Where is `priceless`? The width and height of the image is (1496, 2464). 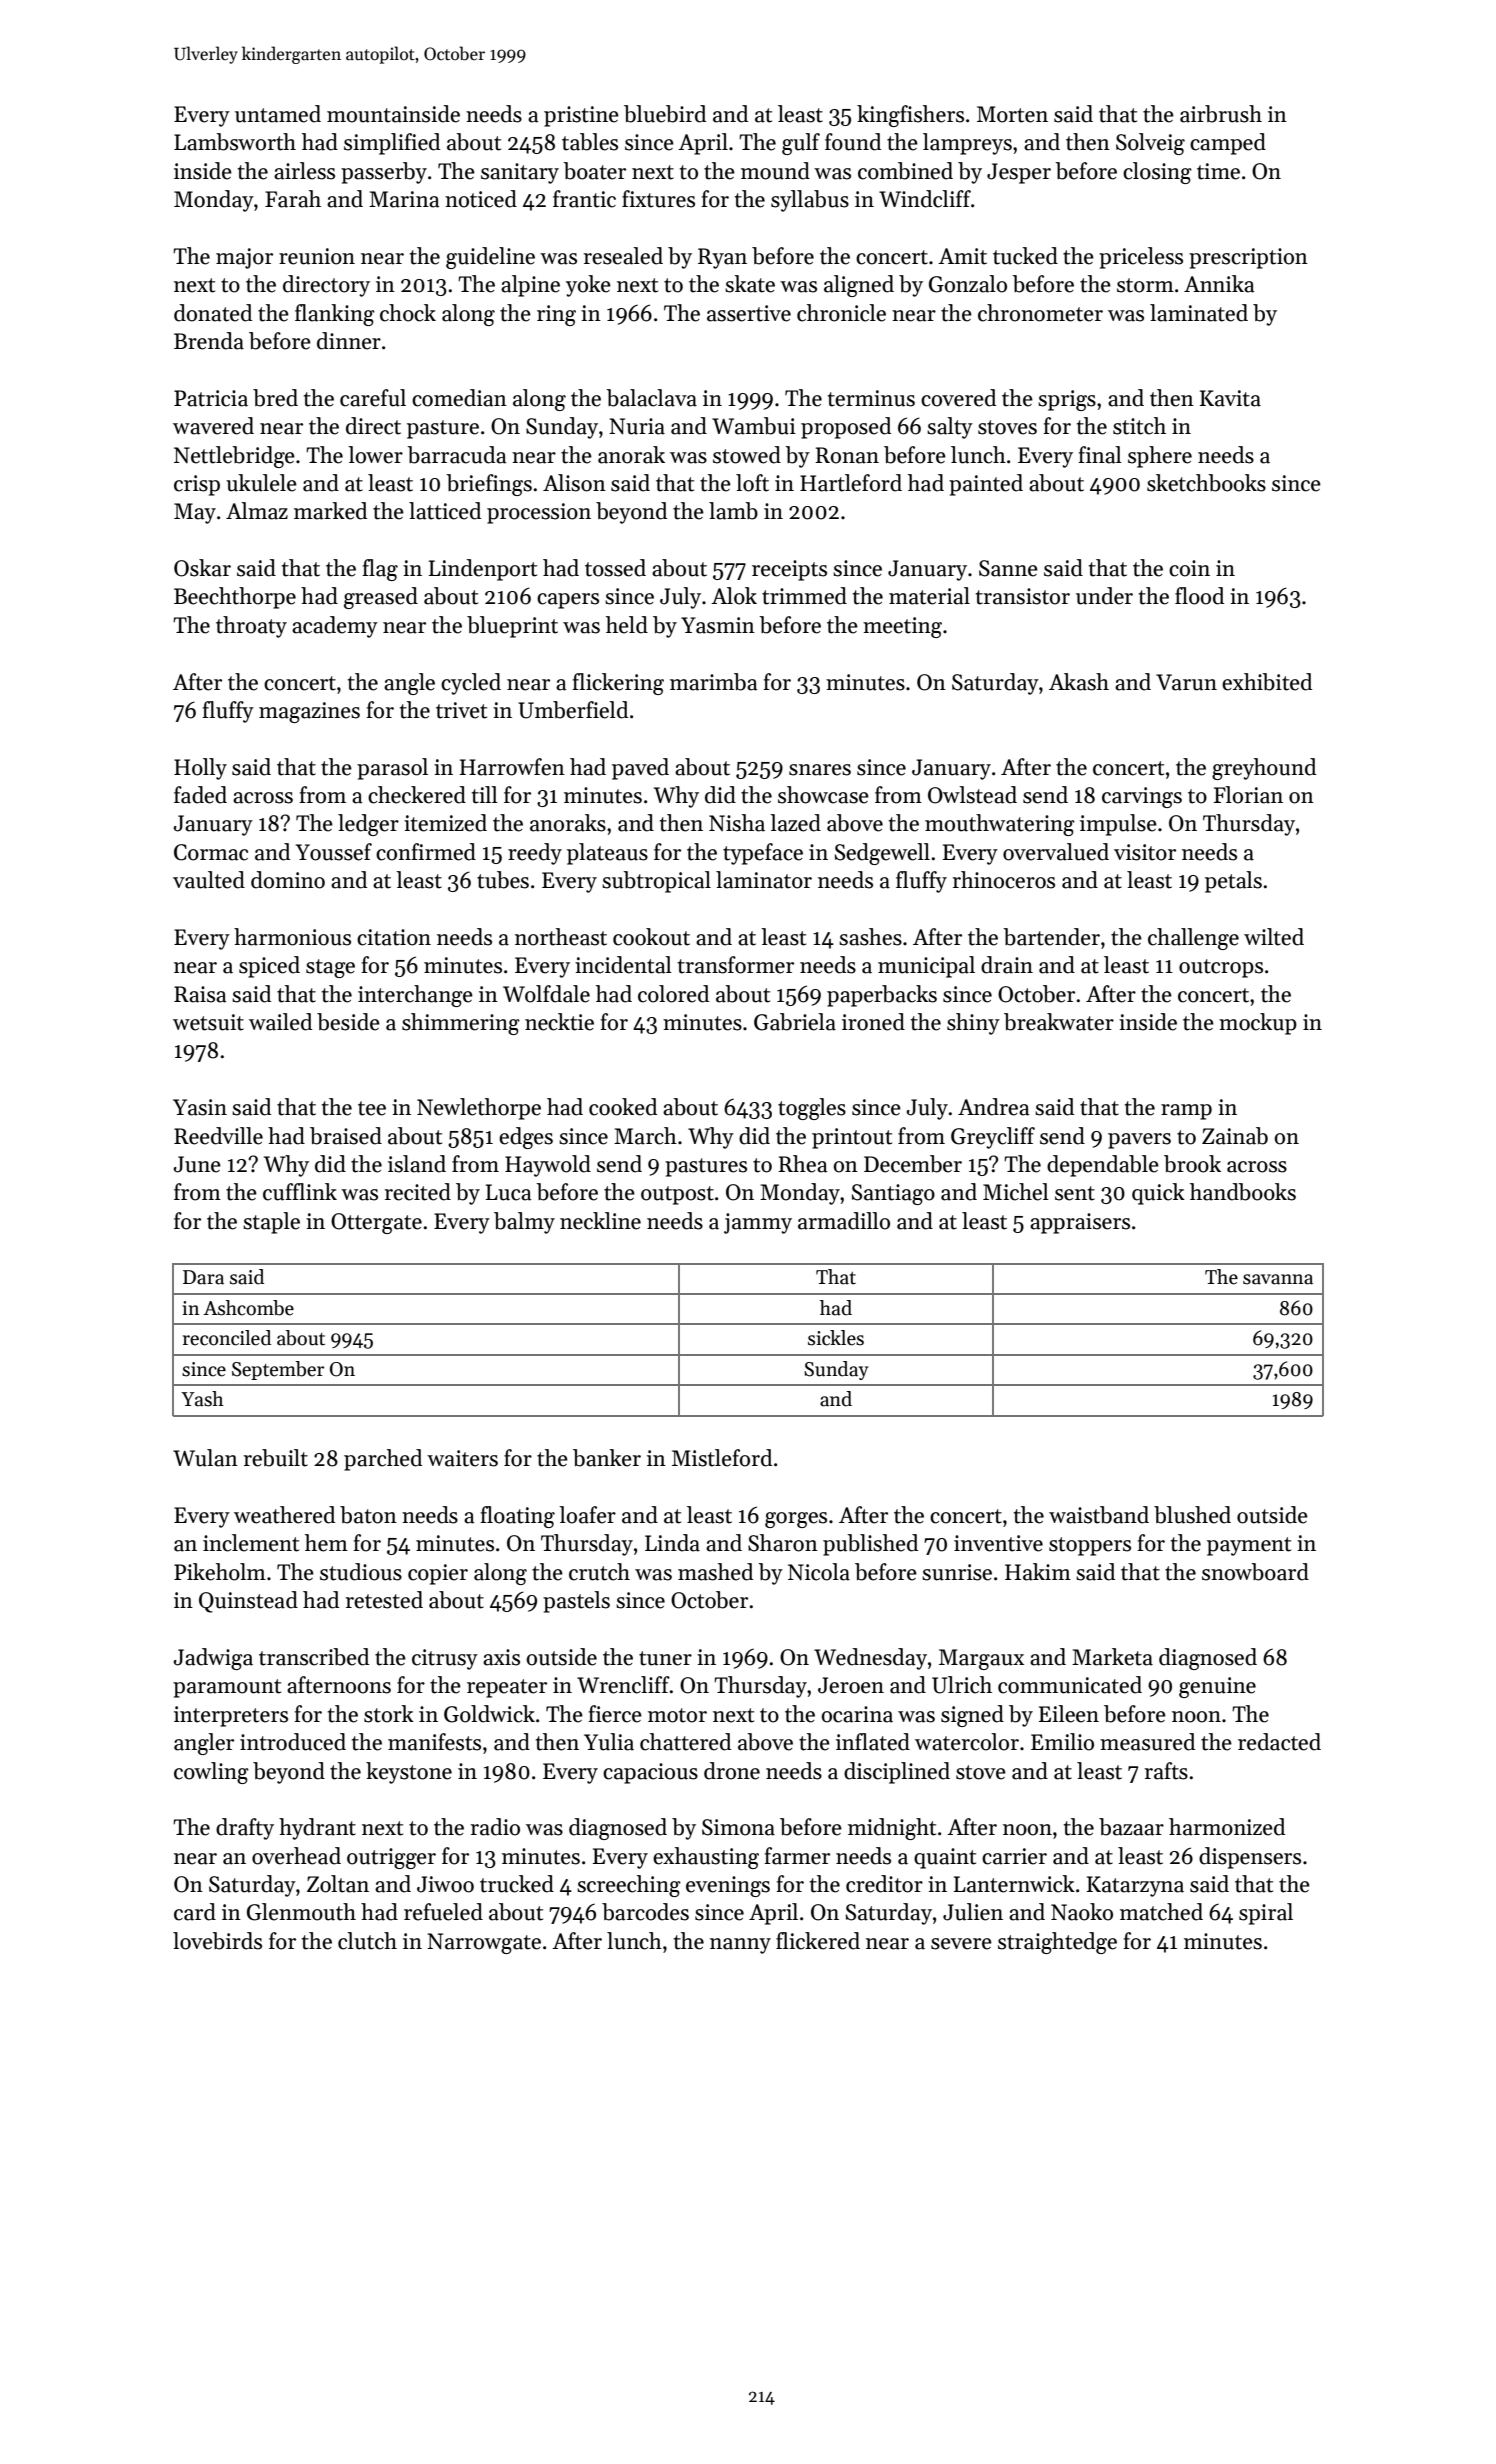 priceless is located at coordinates (1141, 258).
